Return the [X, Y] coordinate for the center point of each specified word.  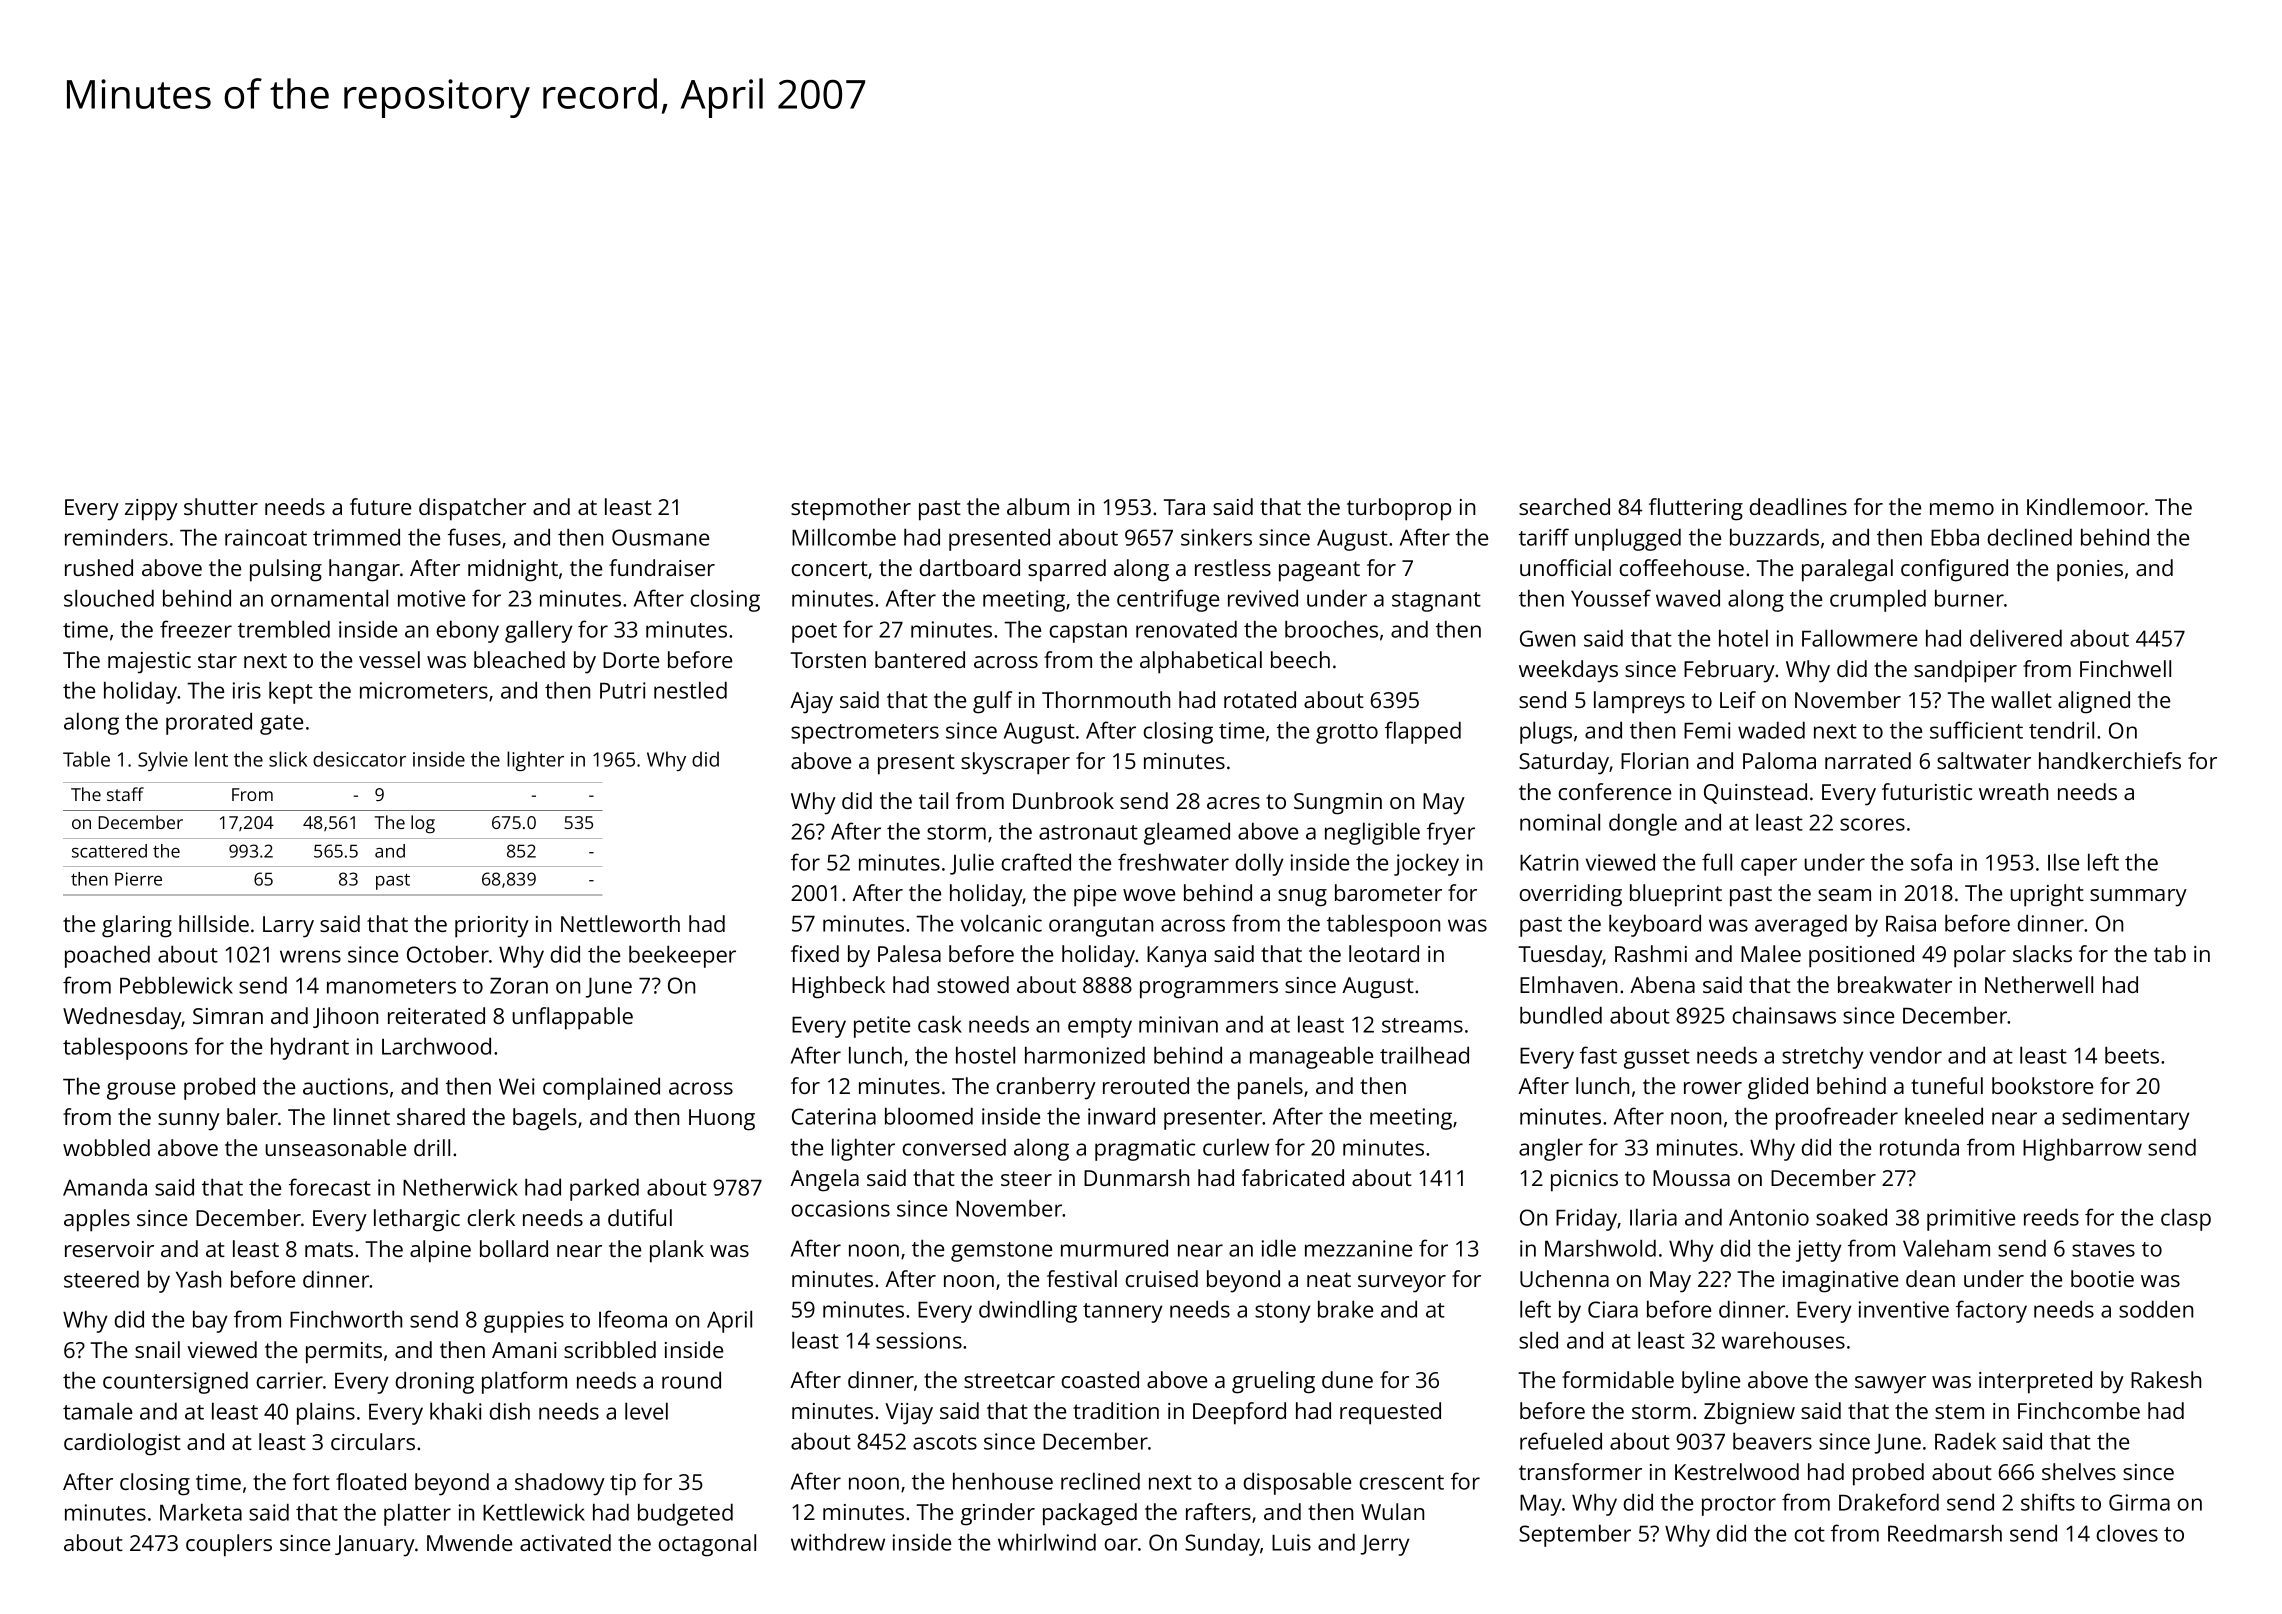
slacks [2042, 953]
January [375, 1546]
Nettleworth [620, 923]
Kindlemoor [2086, 506]
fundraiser [662, 567]
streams [1422, 1025]
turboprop [1399, 509]
